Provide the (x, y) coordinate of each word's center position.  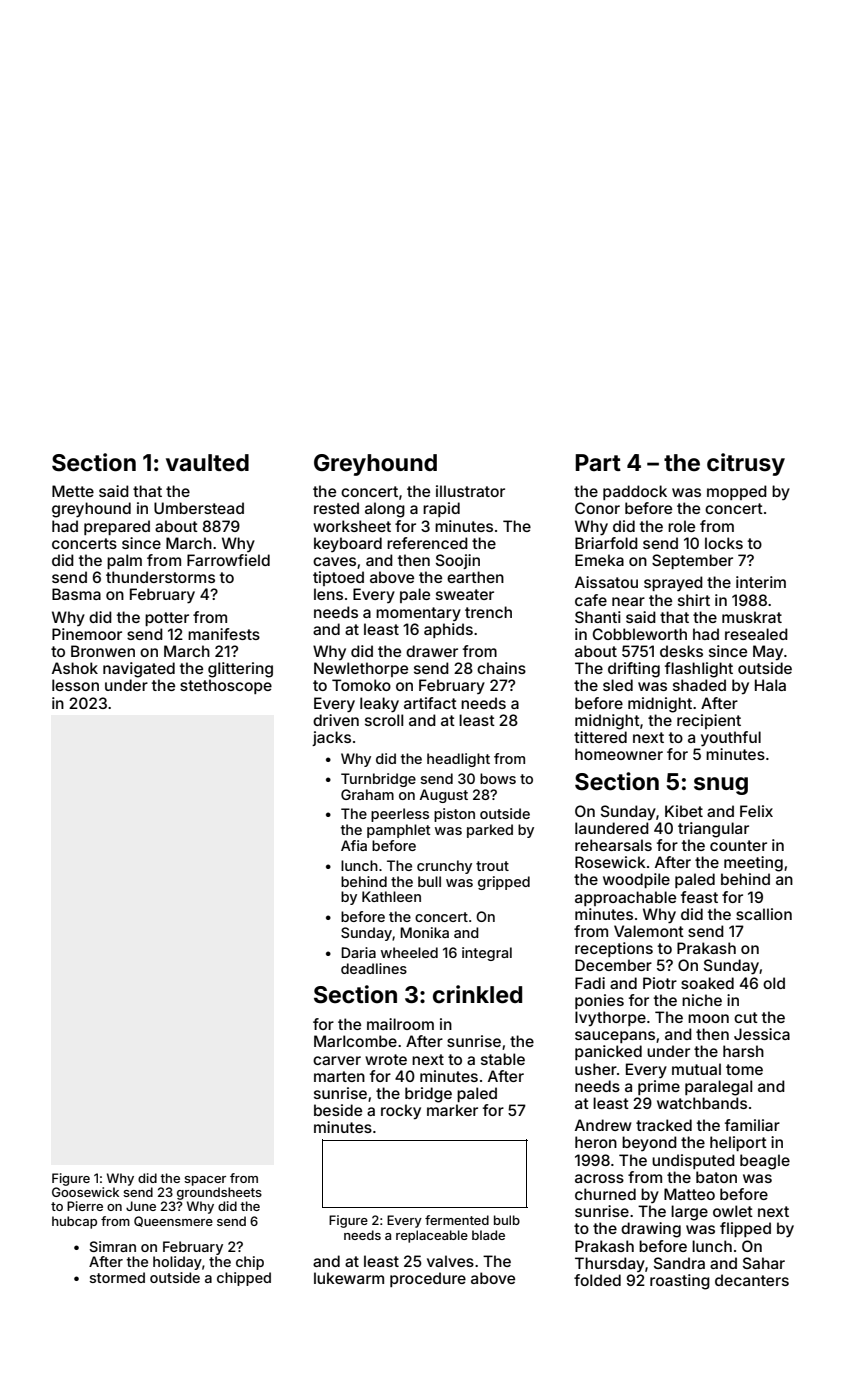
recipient (709, 721)
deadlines (374, 968)
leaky (379, 705)
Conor (597, 508)
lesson (75, 685)
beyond (649, 1143)
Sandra (679, 1263)
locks (724, 543)
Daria (358, 952)
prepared (117, 527)
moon (708, 1018)
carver (337, 1060)
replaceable (432, 1236)
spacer (205, 1181)
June (141, 1206)
